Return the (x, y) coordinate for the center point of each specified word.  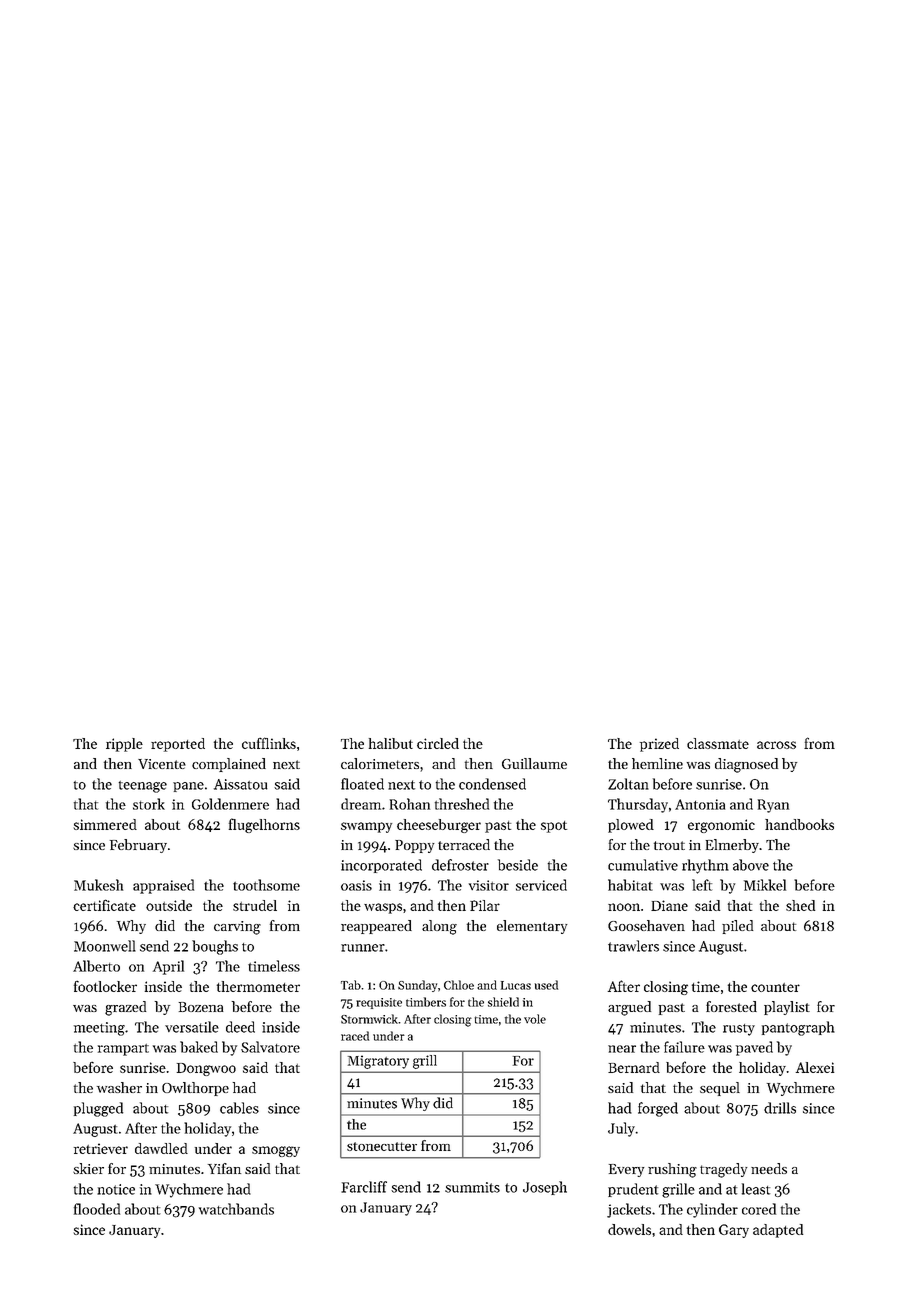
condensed (492, 784)
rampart (123, 1050)
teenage (143, 787)
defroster (460, 865)
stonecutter (382, 1146)
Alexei (815, 1067)
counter (775, 987)
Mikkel (765, 885)
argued (629, 1008)
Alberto (96, 966)
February (138, 846)
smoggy (276, 1151)
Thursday (638, 805)
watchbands (236, 1209)
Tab (351, 985)
